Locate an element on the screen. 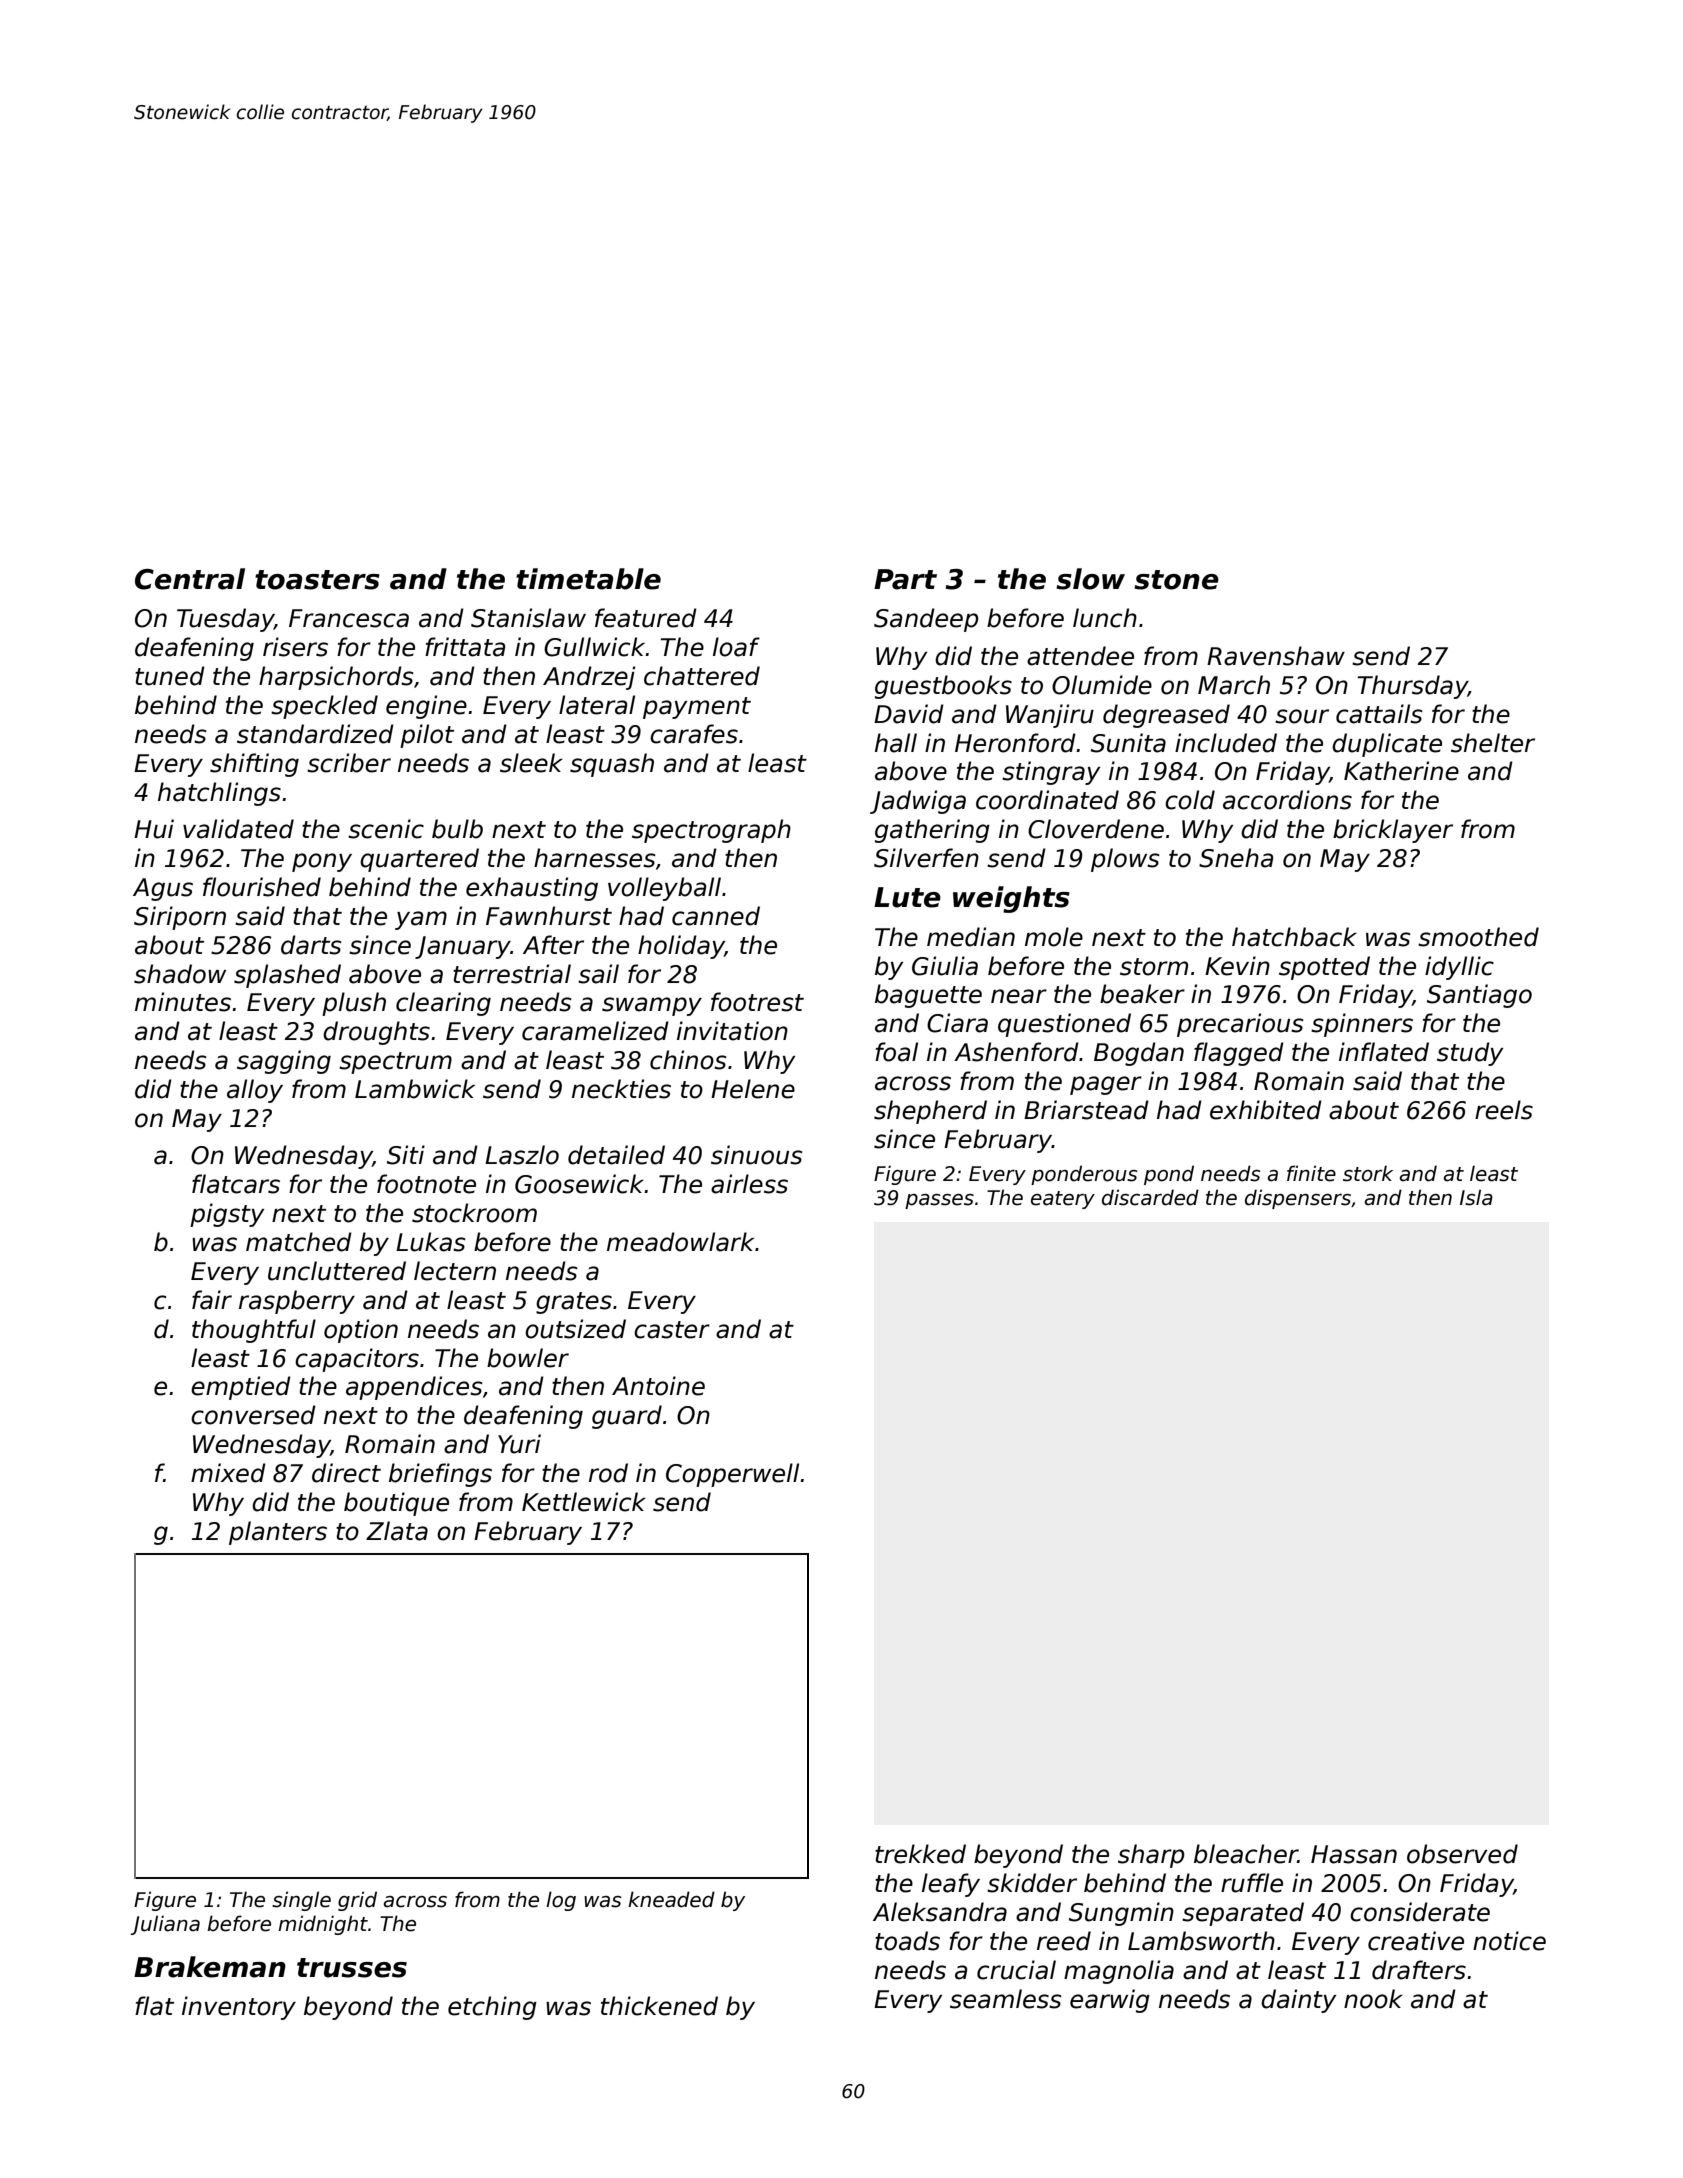  single is located at coordinates (301, 1901).
